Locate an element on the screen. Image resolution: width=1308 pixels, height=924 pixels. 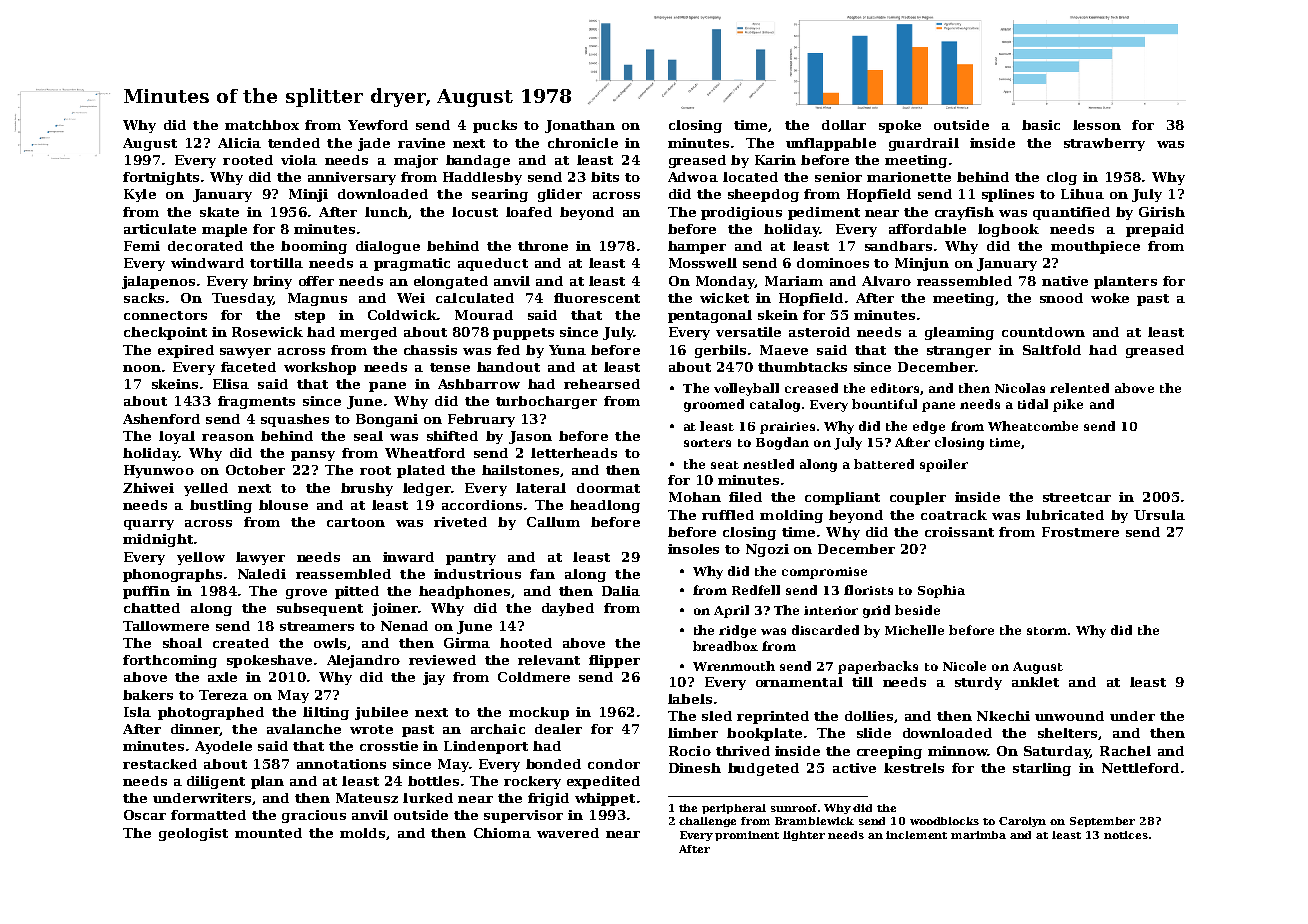
restacked is located at coordinates (160, 764).
